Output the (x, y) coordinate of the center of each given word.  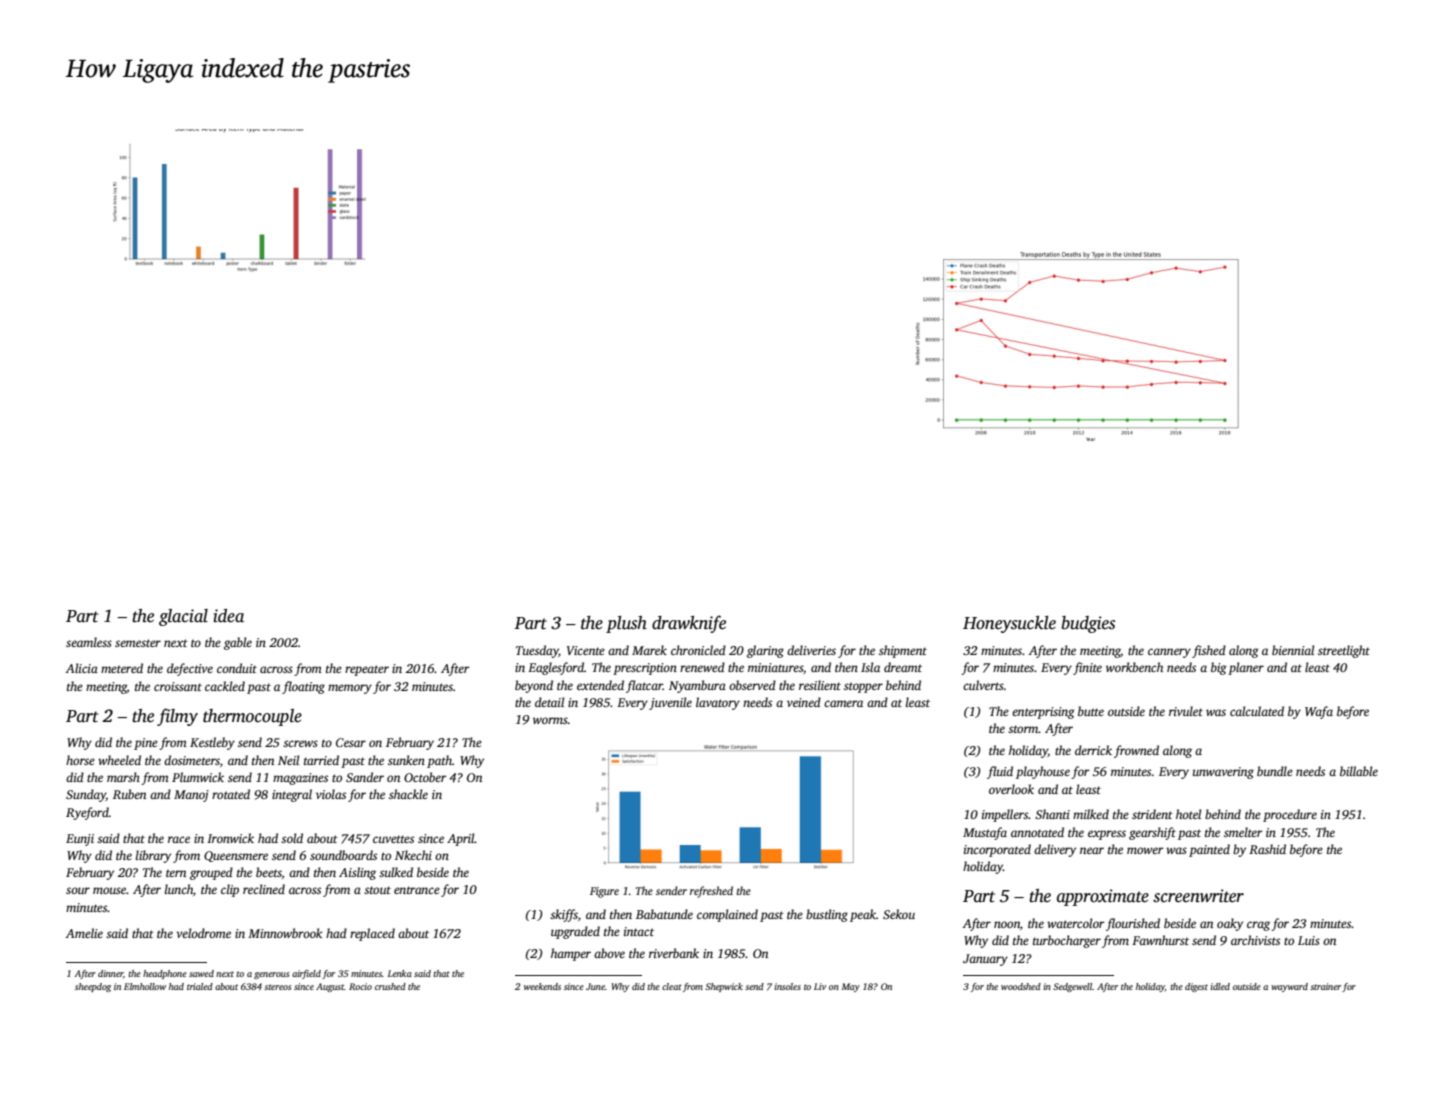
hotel (1188, 814)
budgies (1088, 624)
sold (292, 838)
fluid (1000, 772)
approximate (1103, 897)
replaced (372, 934)
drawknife (689, 624)
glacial (183, 617)
